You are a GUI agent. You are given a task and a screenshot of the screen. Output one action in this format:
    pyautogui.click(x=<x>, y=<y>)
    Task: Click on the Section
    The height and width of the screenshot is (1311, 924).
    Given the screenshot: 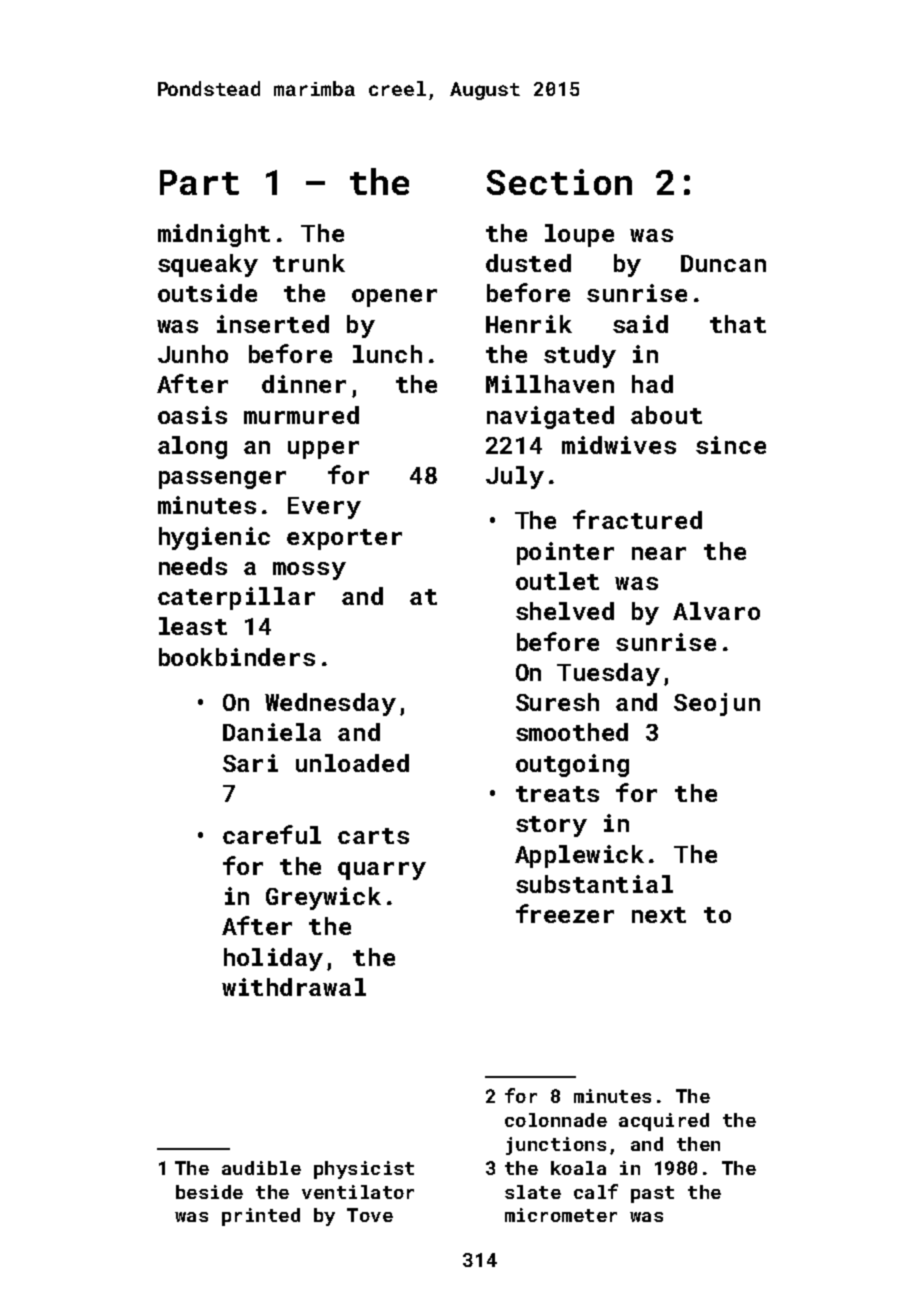 What is the action you would take?
    pyautogui.click(x=559, y=182)
